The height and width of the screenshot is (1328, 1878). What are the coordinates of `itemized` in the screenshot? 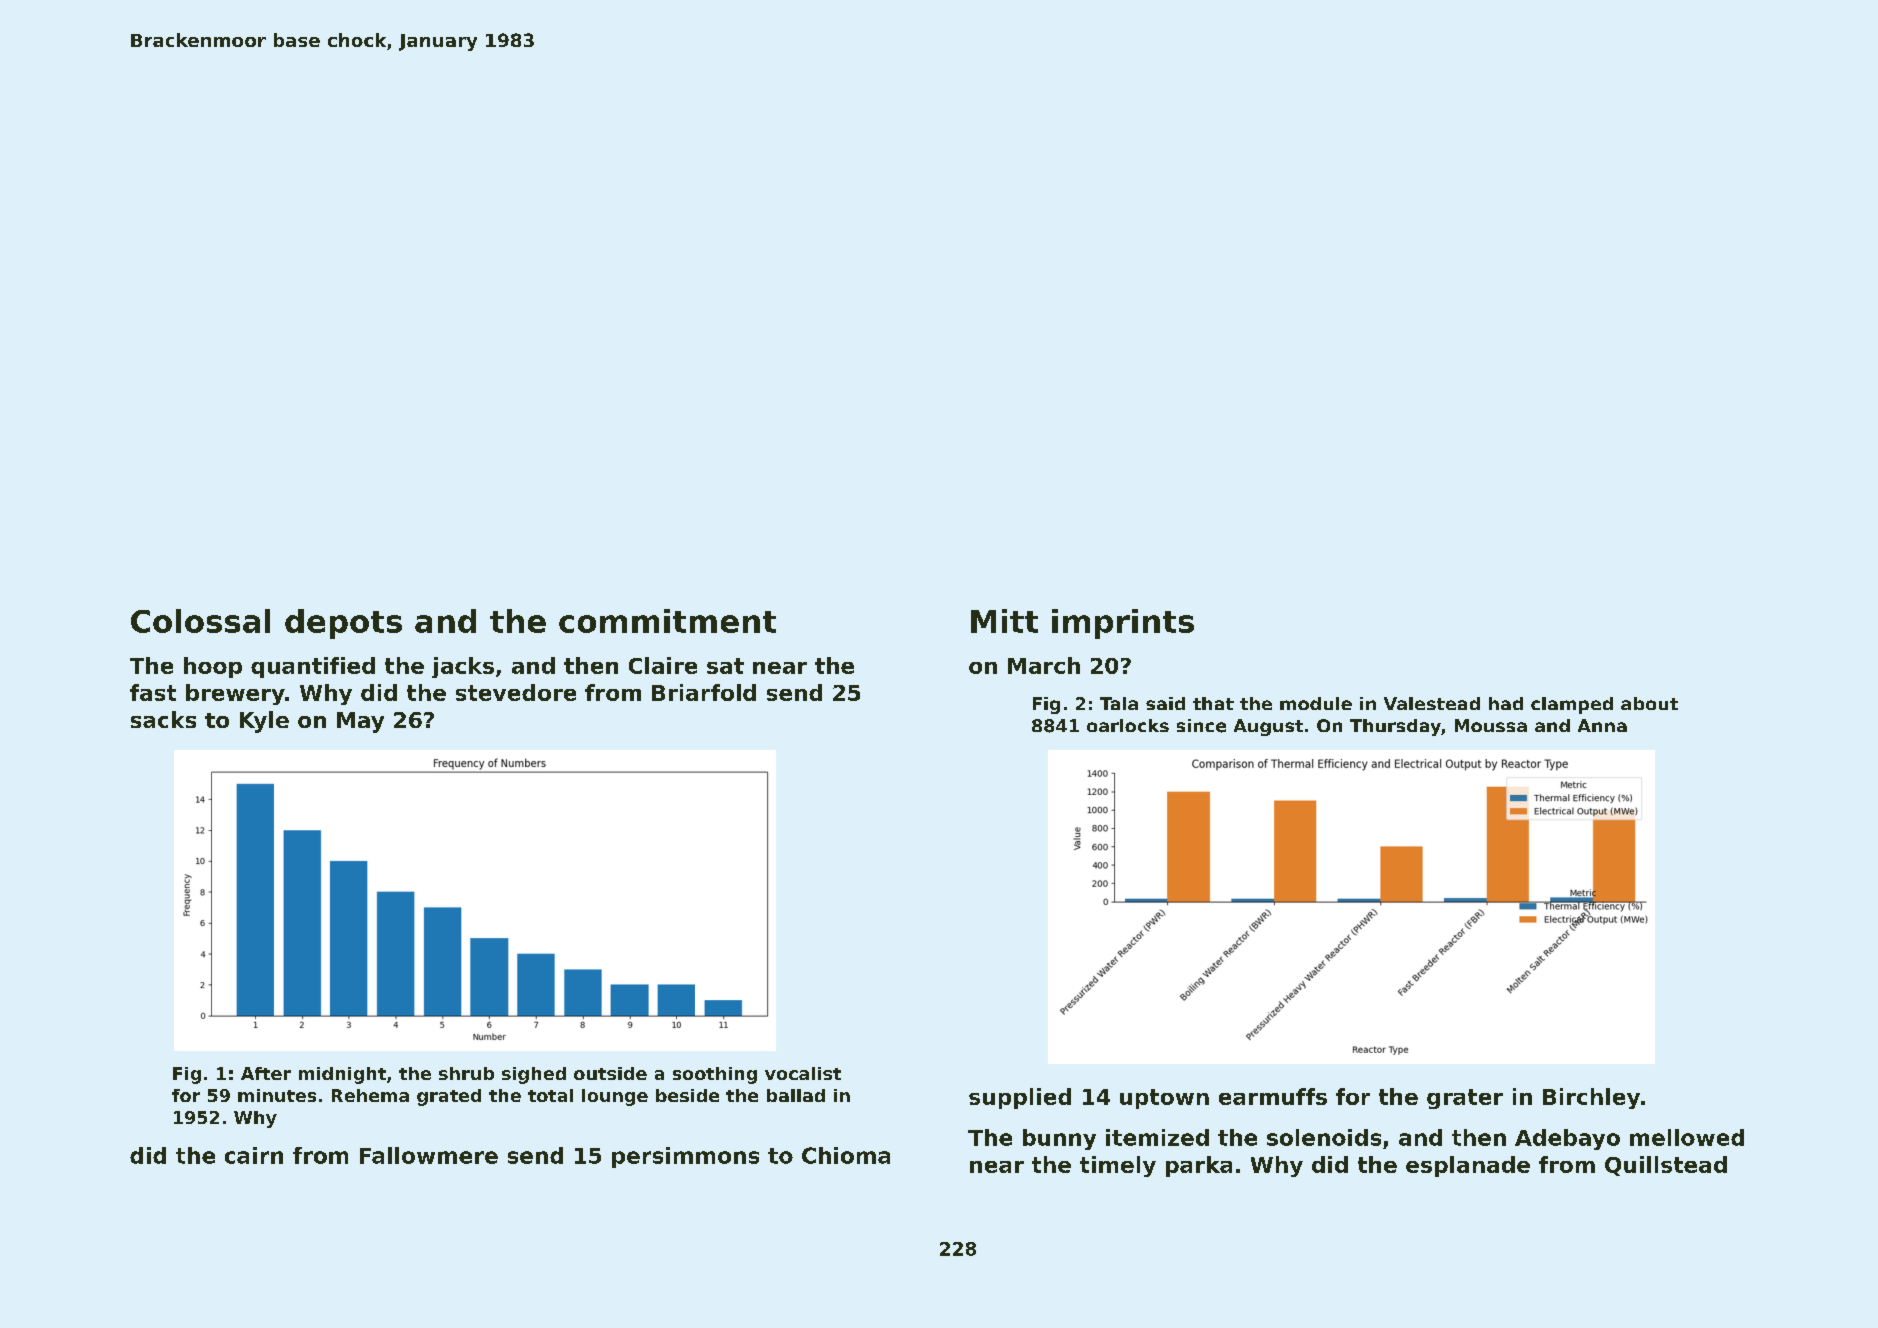 It's located at (1157, 1137).
